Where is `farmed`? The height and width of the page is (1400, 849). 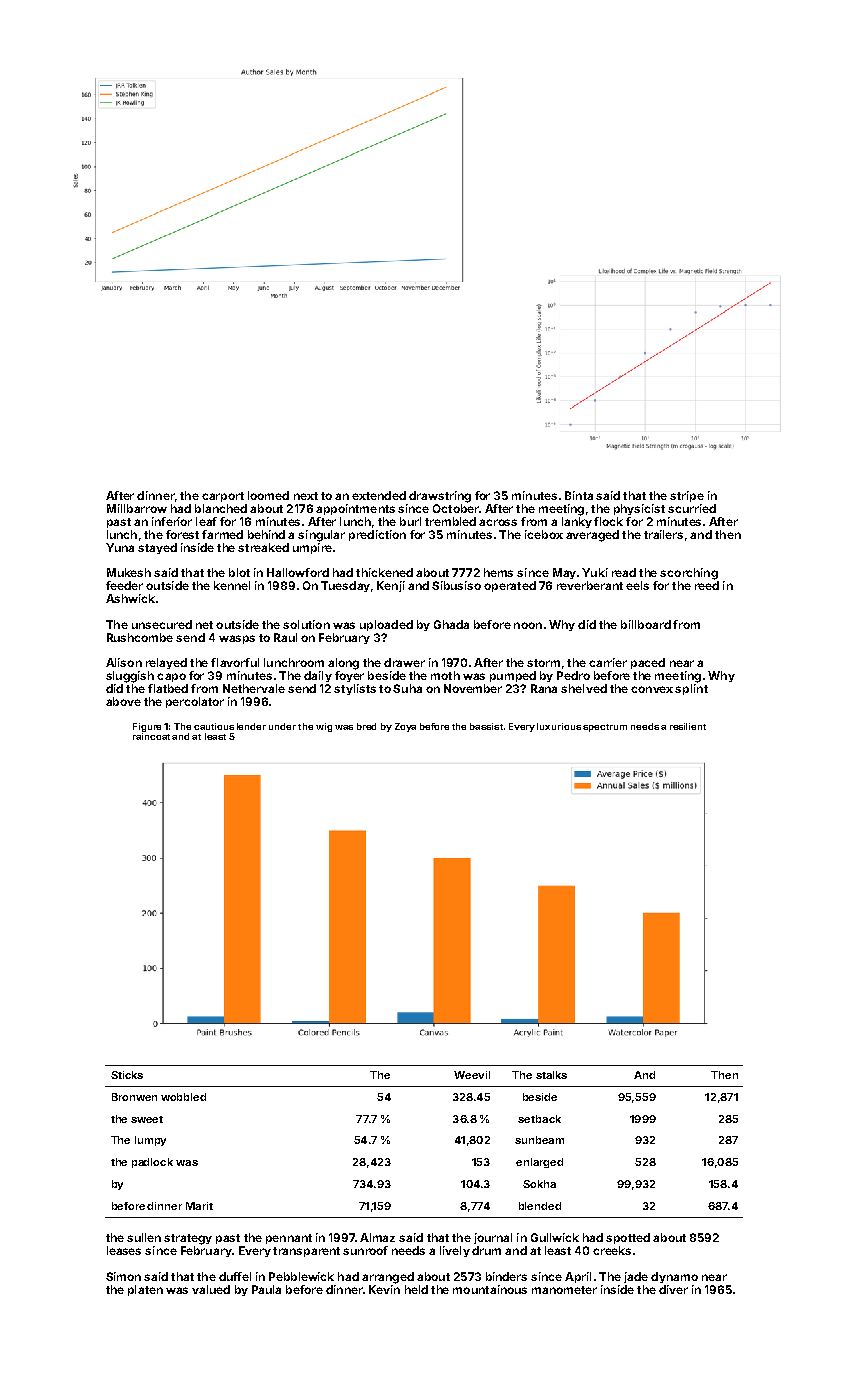 farmed is located at coordinates (222, 534).
